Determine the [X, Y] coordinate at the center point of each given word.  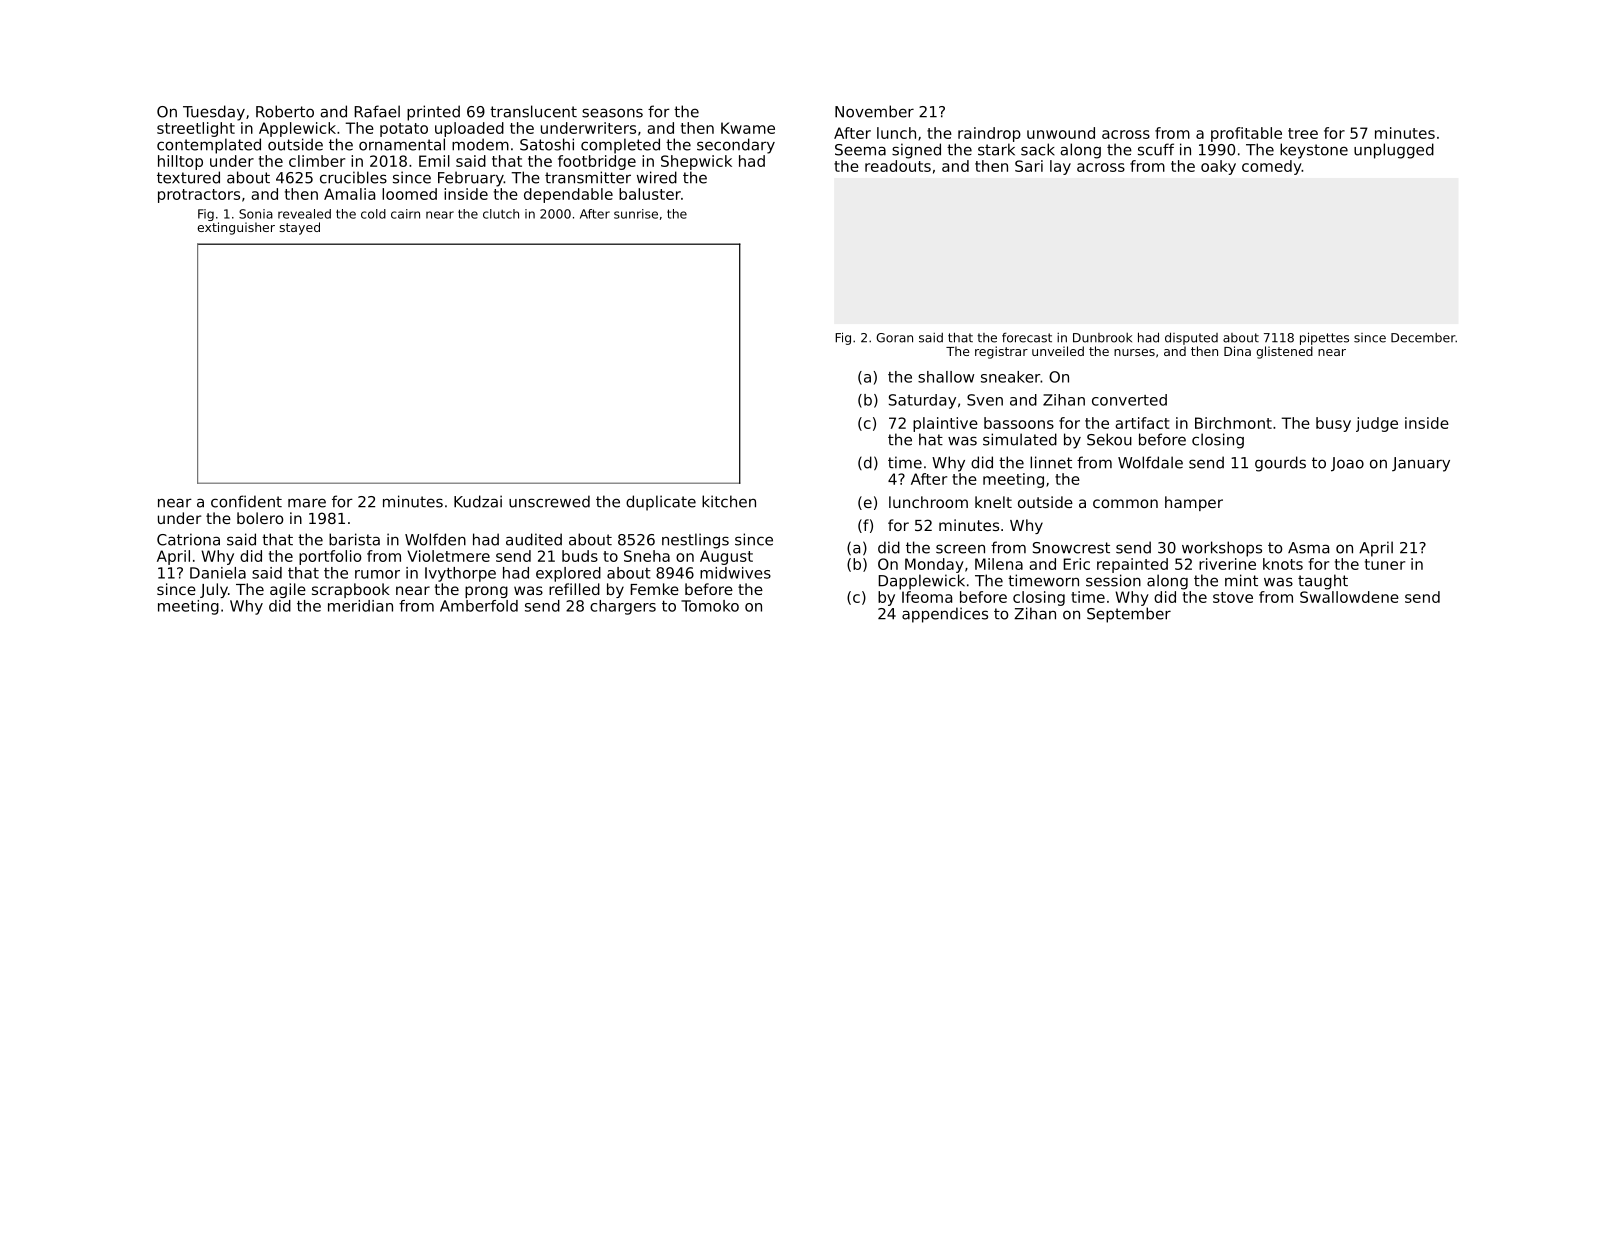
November [874, 111]
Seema [860, 150]
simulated [1020, 439]
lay [1060, 167]
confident [246, 501]
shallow [946, 377]
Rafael [377, 111]
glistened [1284, 352]
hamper [1194, 503]
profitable [1246, 134]
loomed [409, 194]
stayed [300, 228]
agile [288, 590]
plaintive [945, 424]
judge [1377, 424]
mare [307, 503]
